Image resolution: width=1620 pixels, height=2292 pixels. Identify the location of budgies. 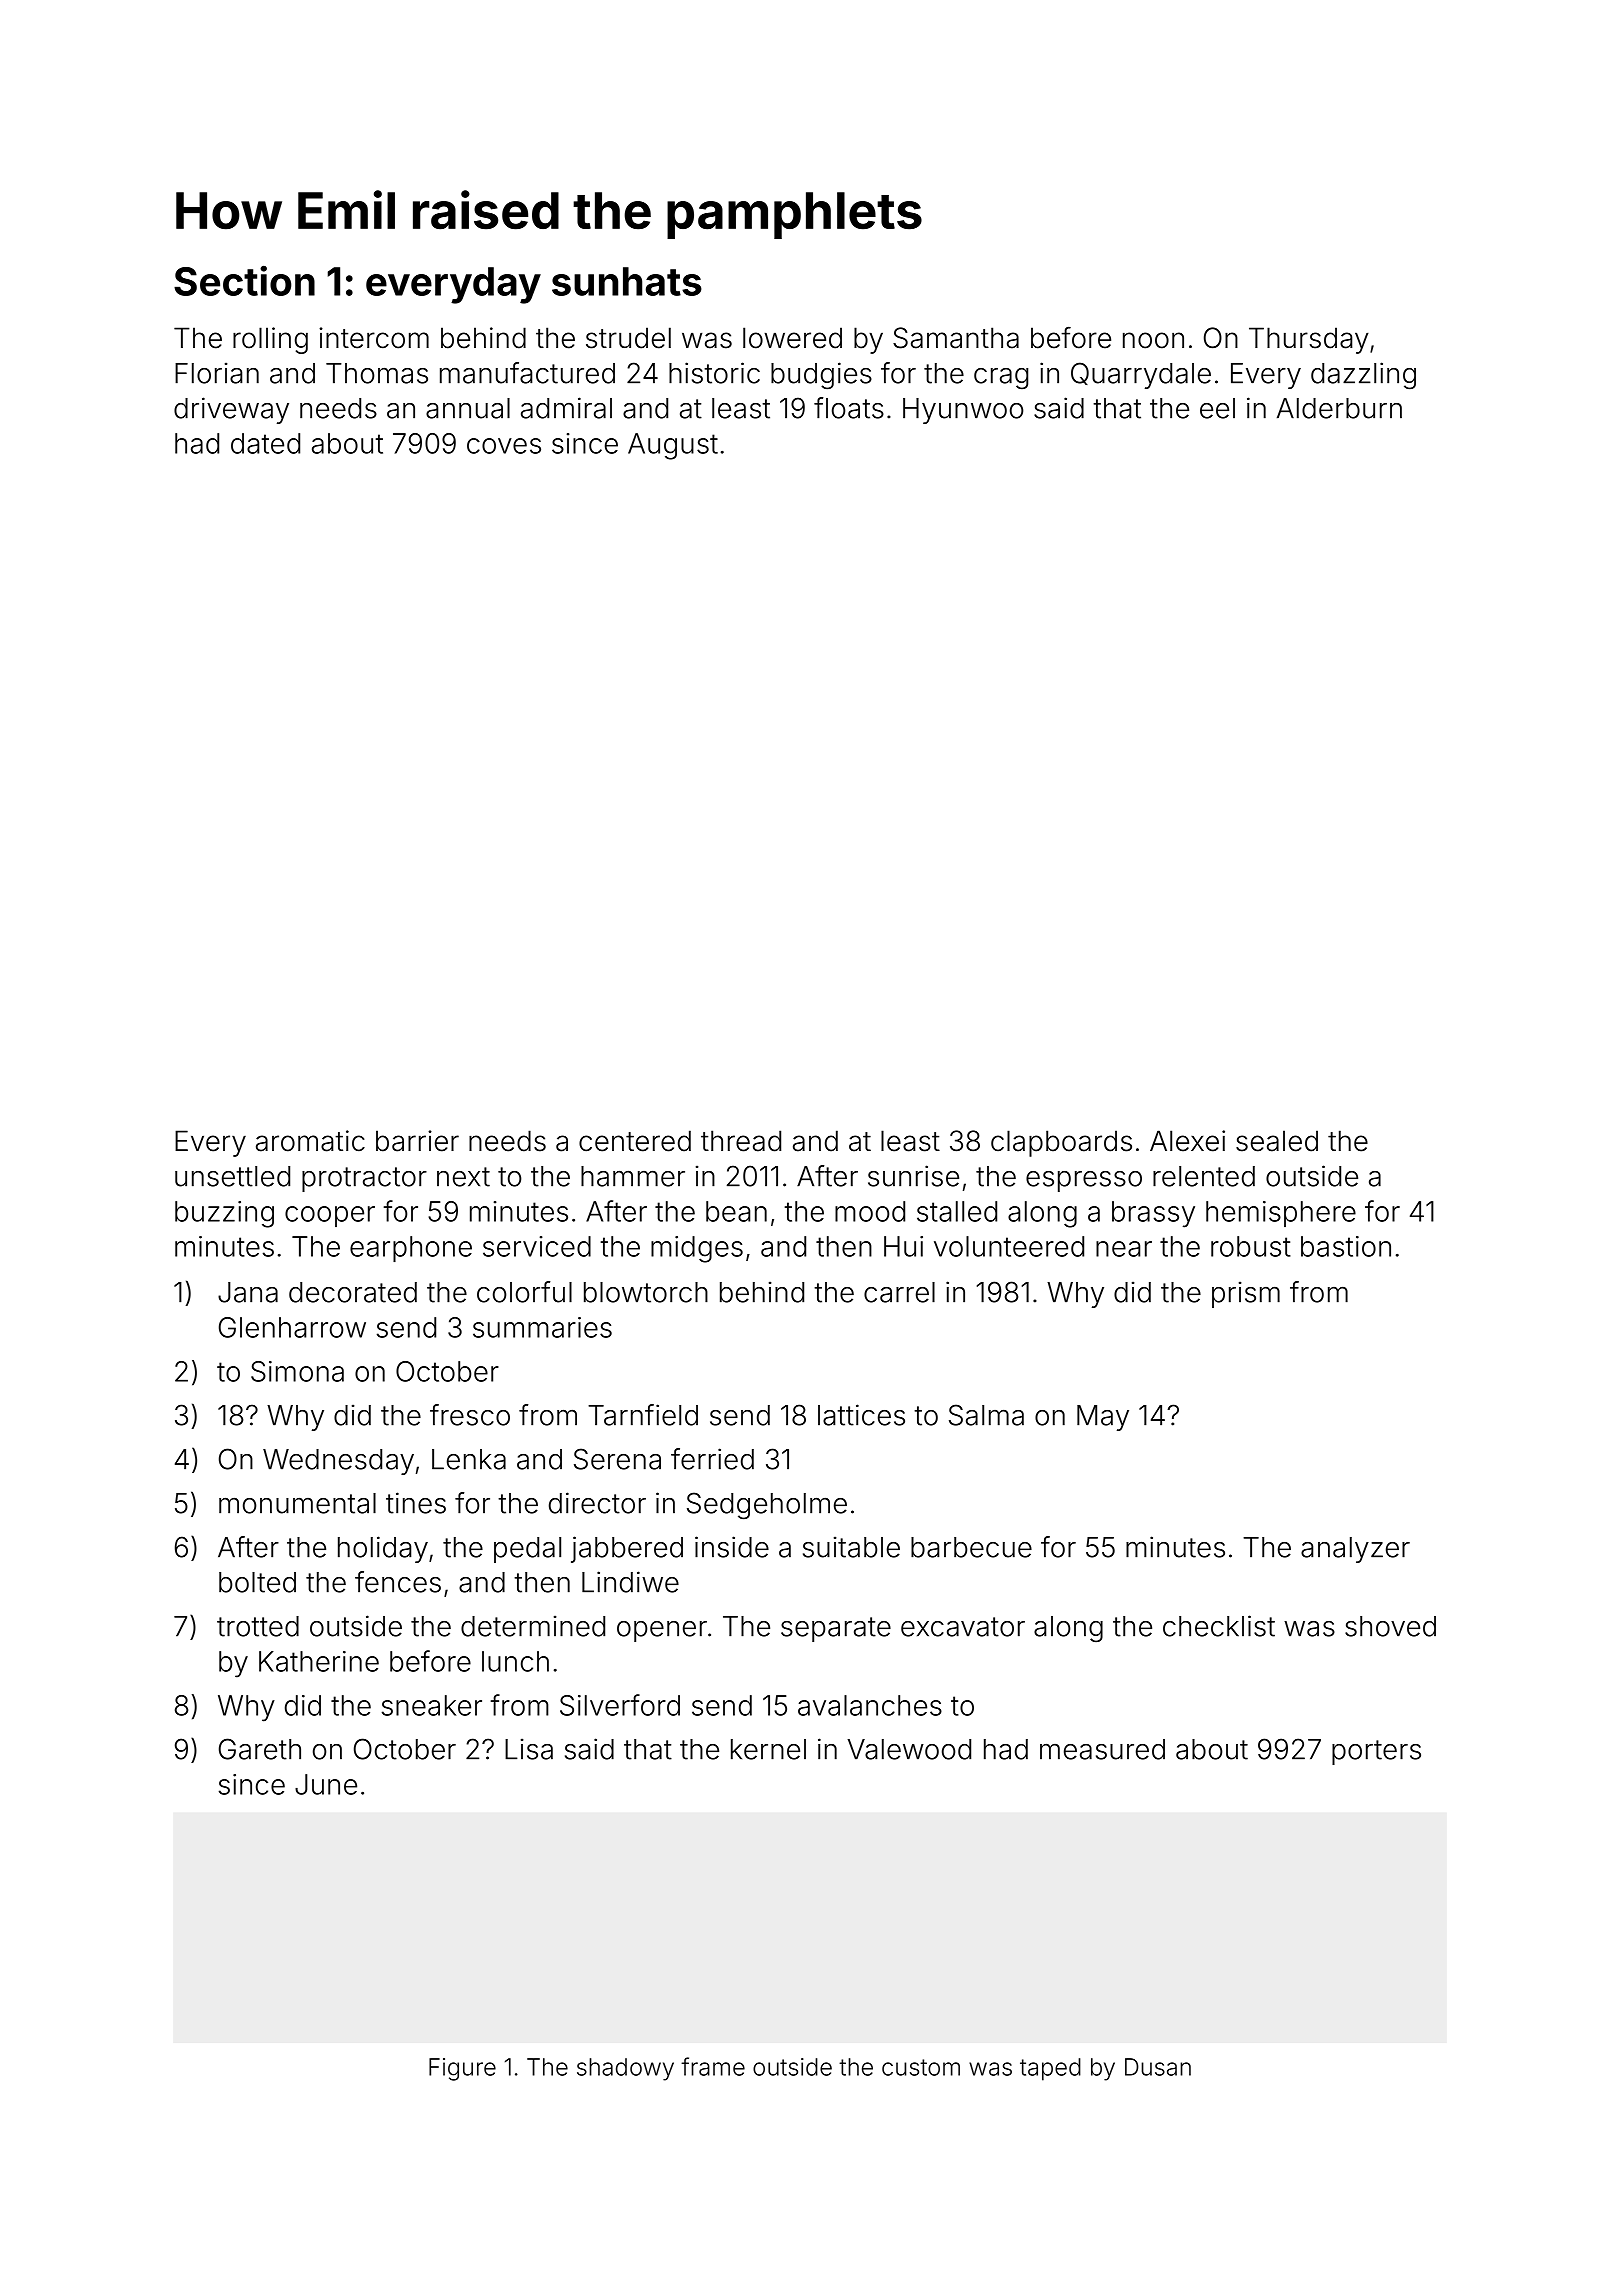
(821, 376).
